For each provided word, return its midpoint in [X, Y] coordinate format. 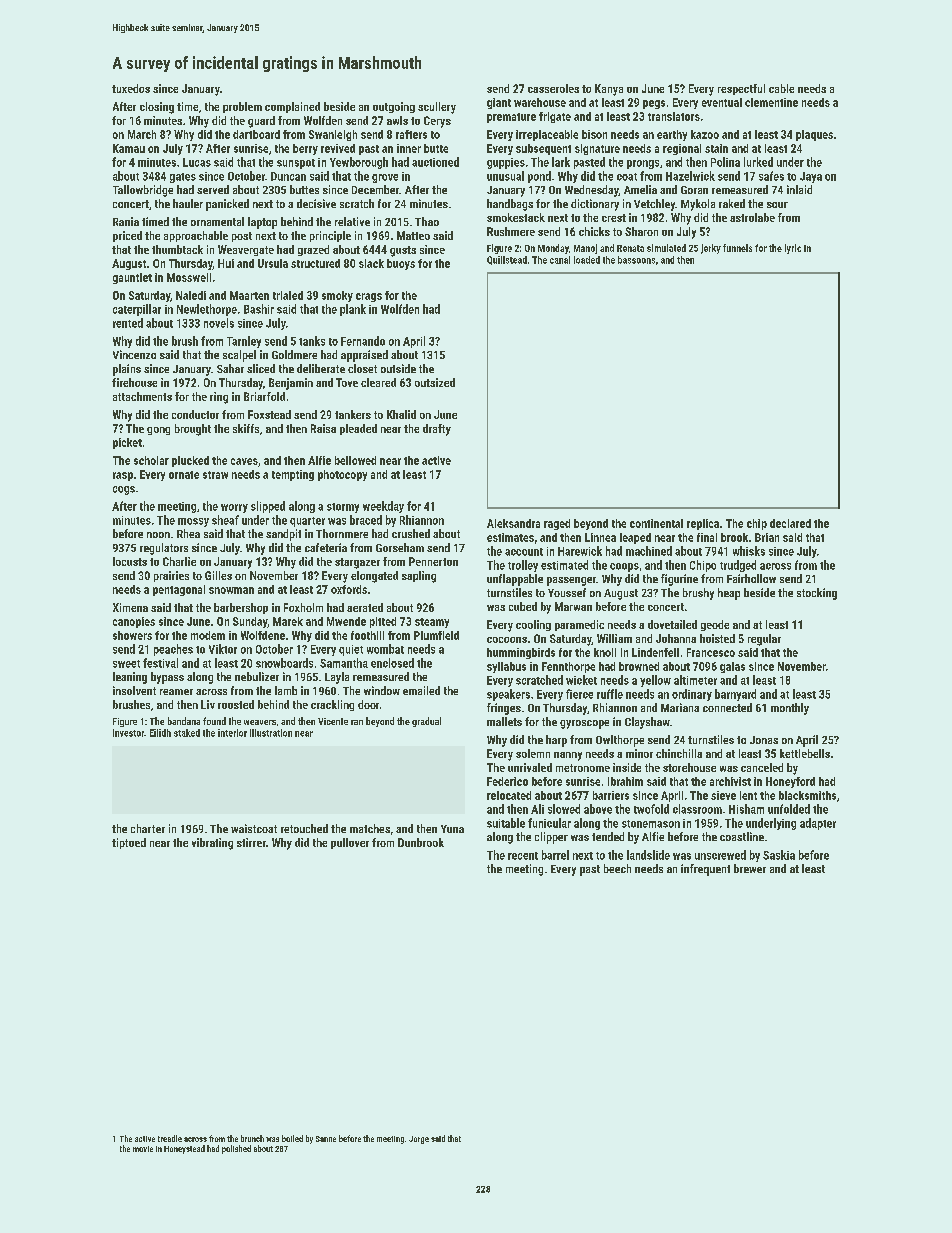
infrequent [705, 870]
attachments [142, 396]
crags [369, 297]
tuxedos [131, 88]
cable [781, 88]
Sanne [326, 1139]
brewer [750, 868]
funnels [737, 248]
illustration [271, 733]
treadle [170, 1138]
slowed [564, 809]
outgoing [394, 107]
